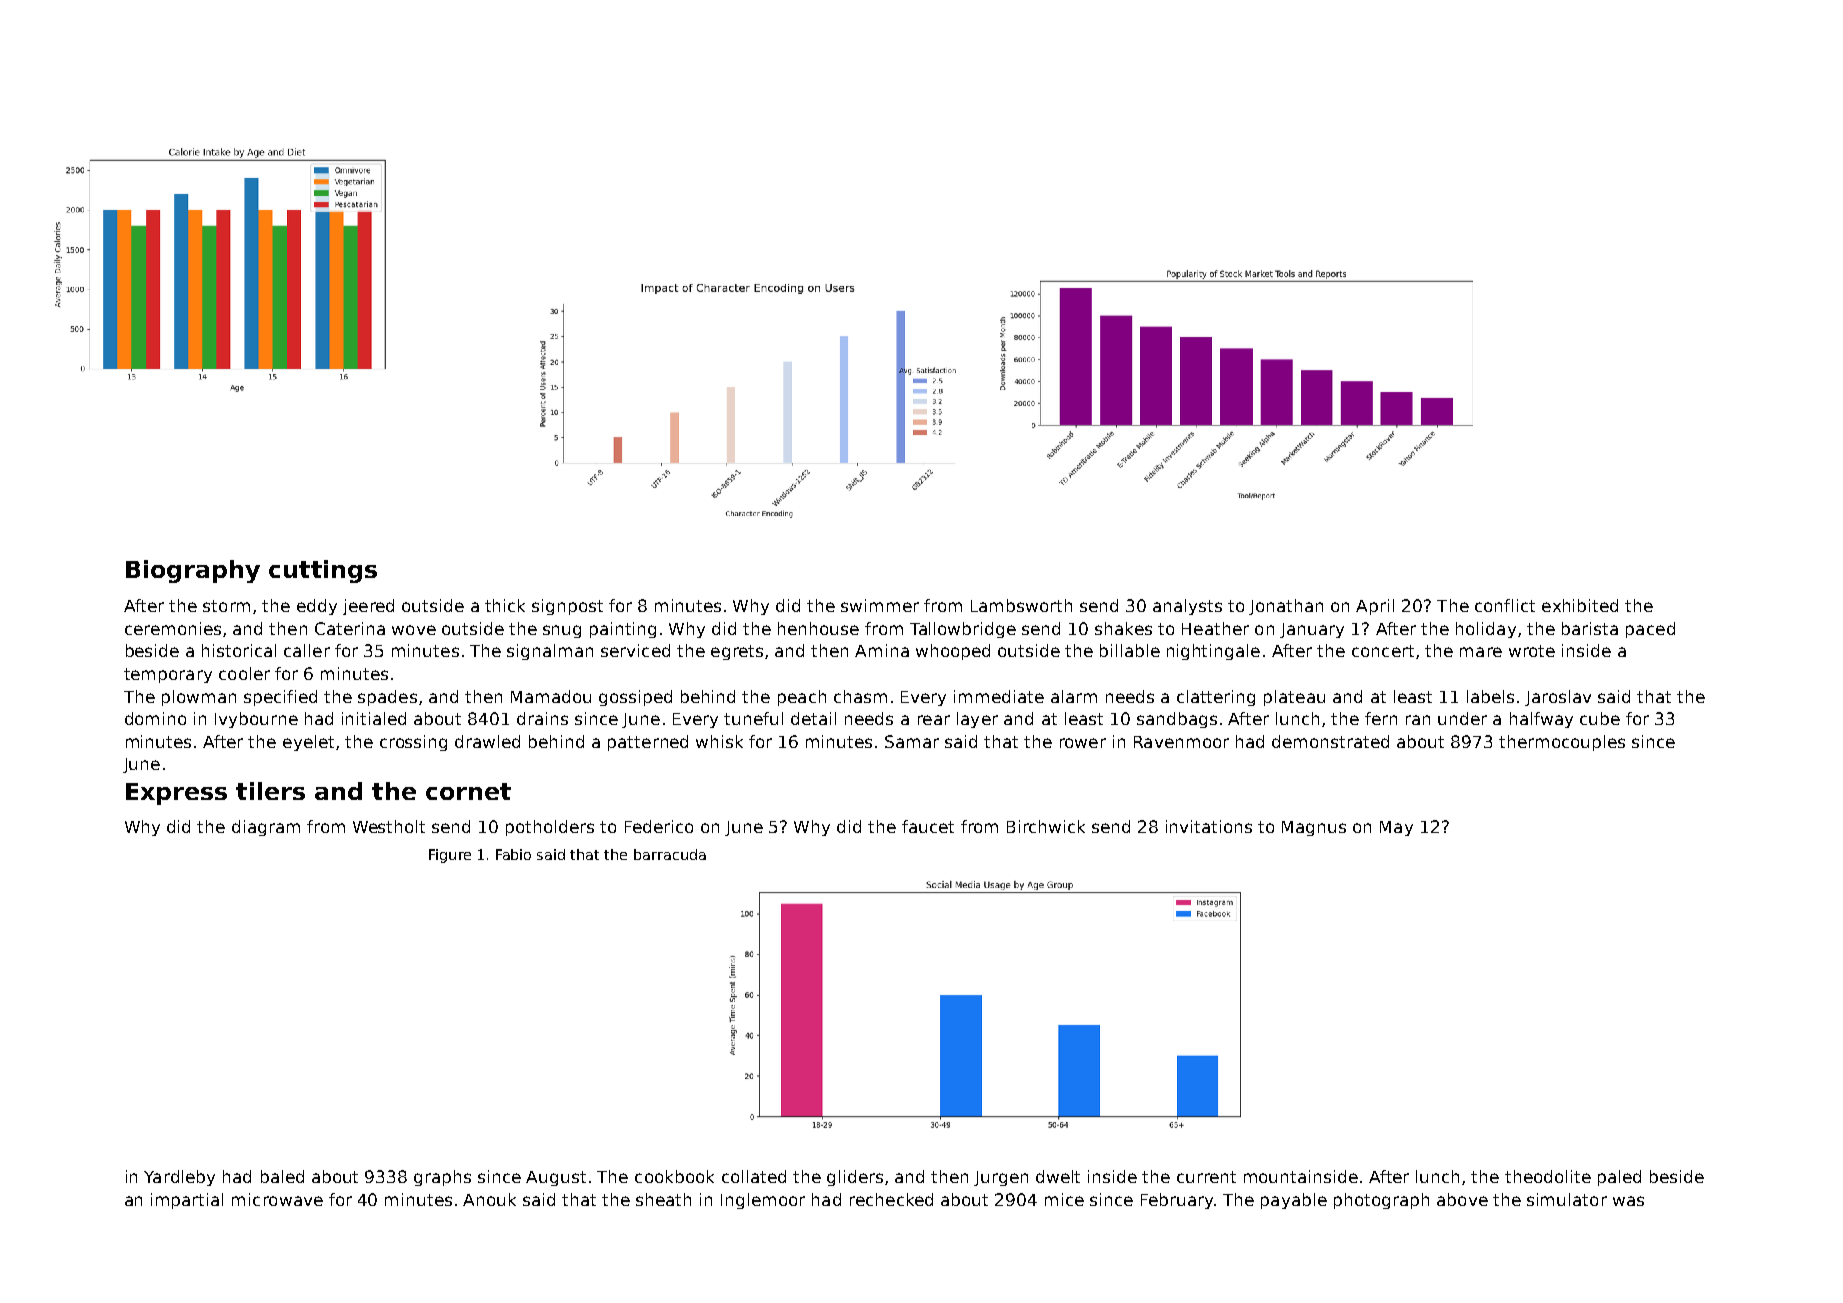 This screenshot has height=1303, width=1843. What do you see at coordinates (389, 826) in the screenshot?
I see `Westholt` at bounding box center [389, 826].
